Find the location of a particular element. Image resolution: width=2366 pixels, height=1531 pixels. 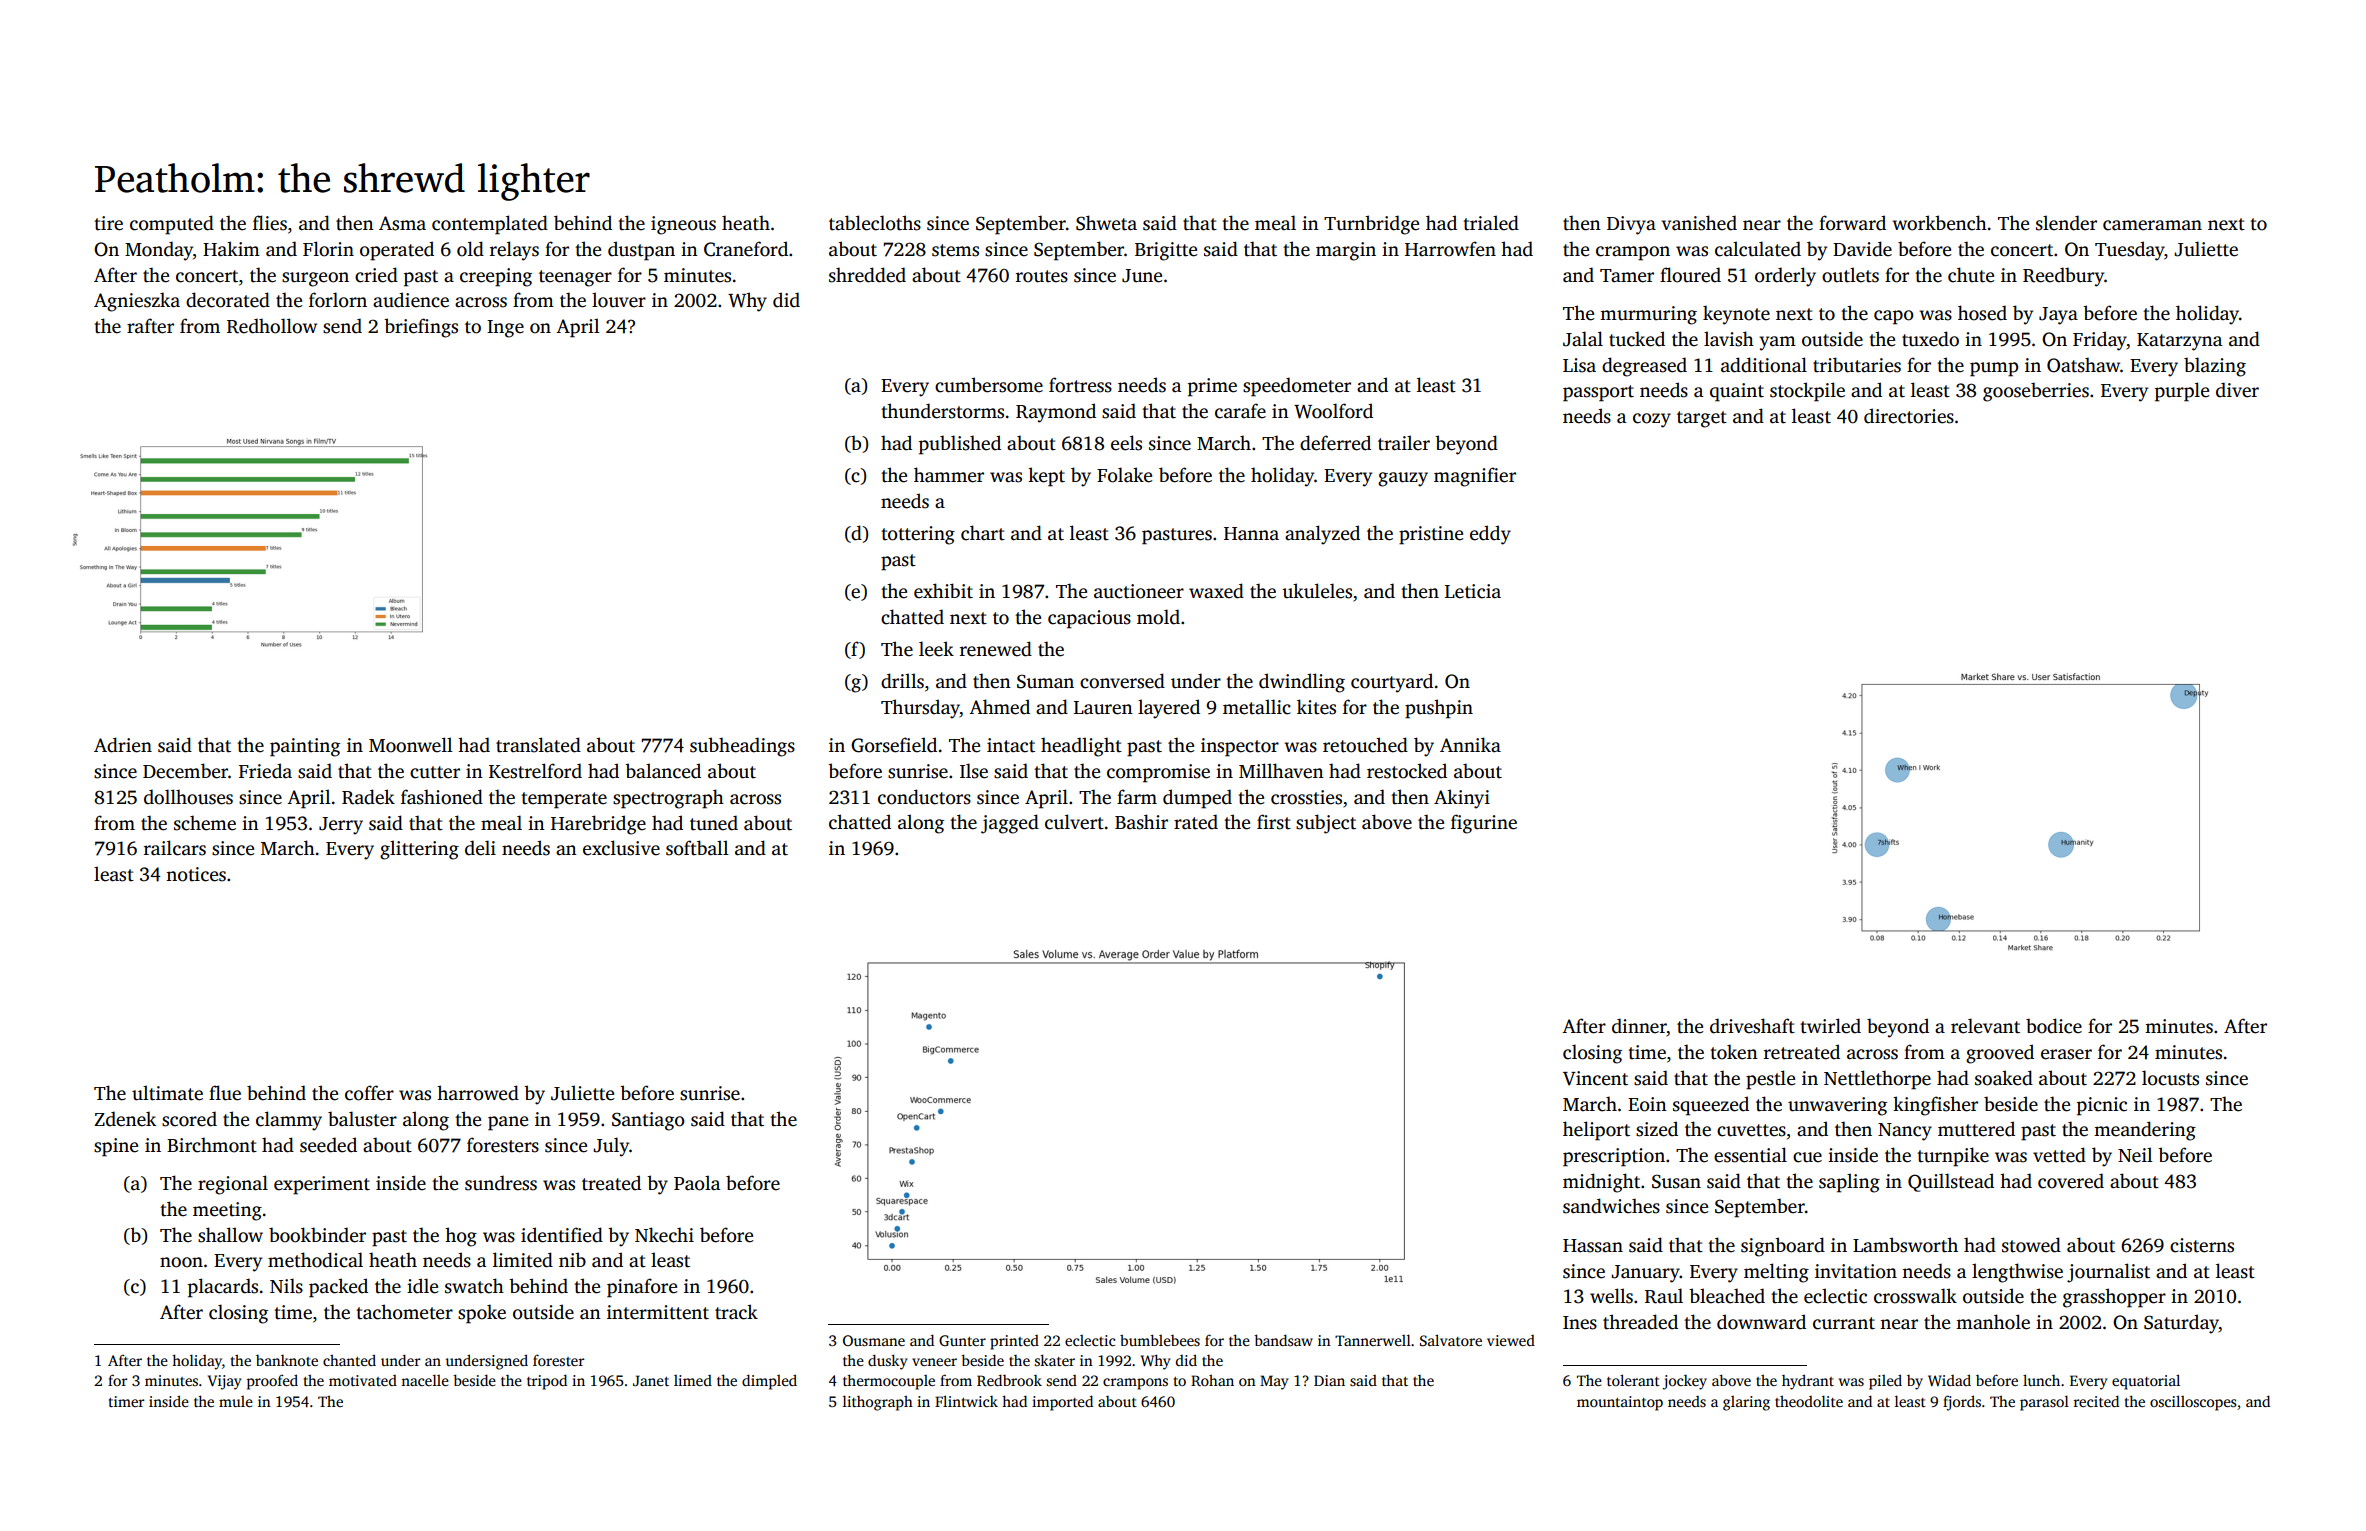

Flintwick is located at coordinates (966, 1401).
